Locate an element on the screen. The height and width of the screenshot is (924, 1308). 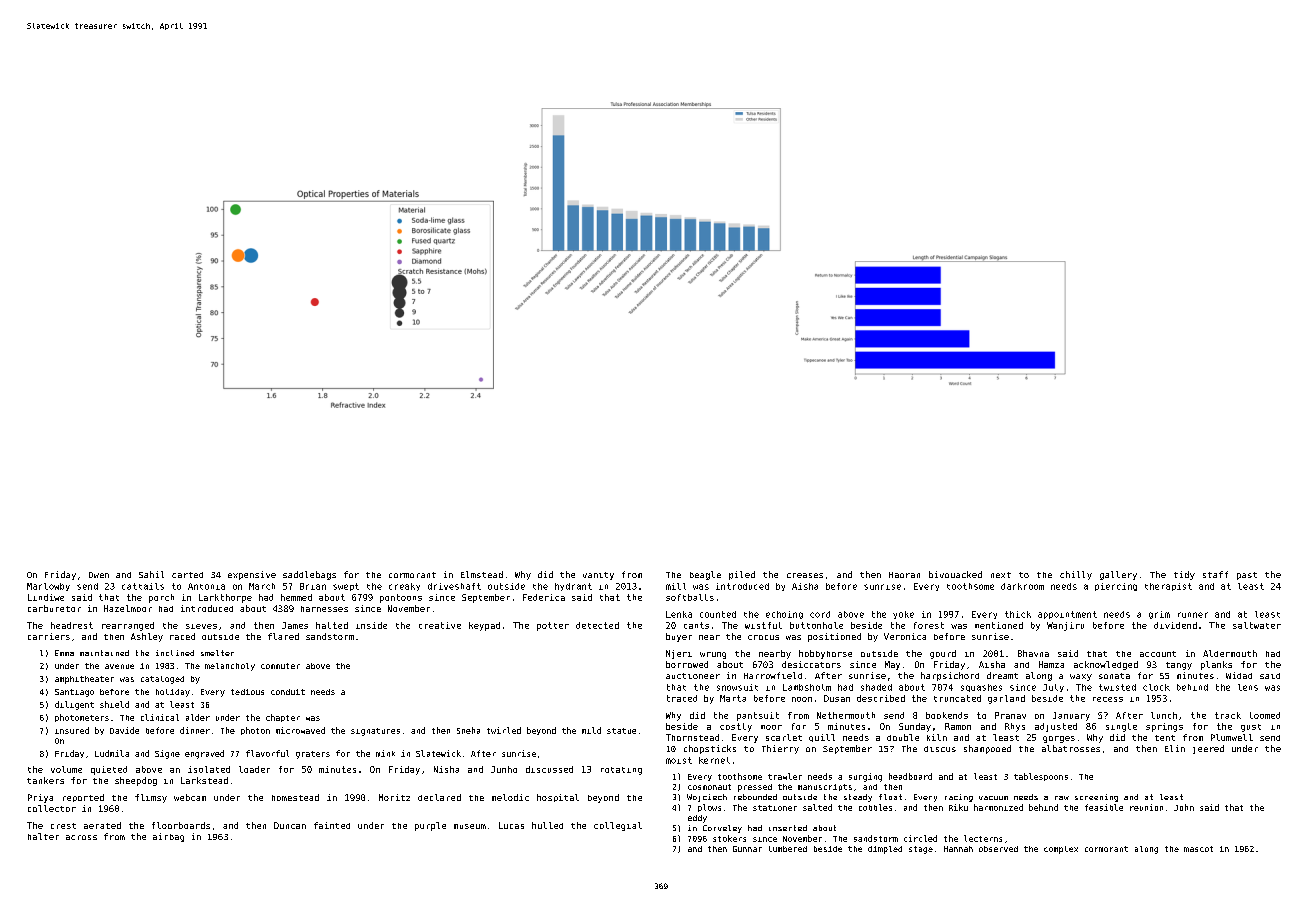
avenue is located at coordinates (119, 666).
